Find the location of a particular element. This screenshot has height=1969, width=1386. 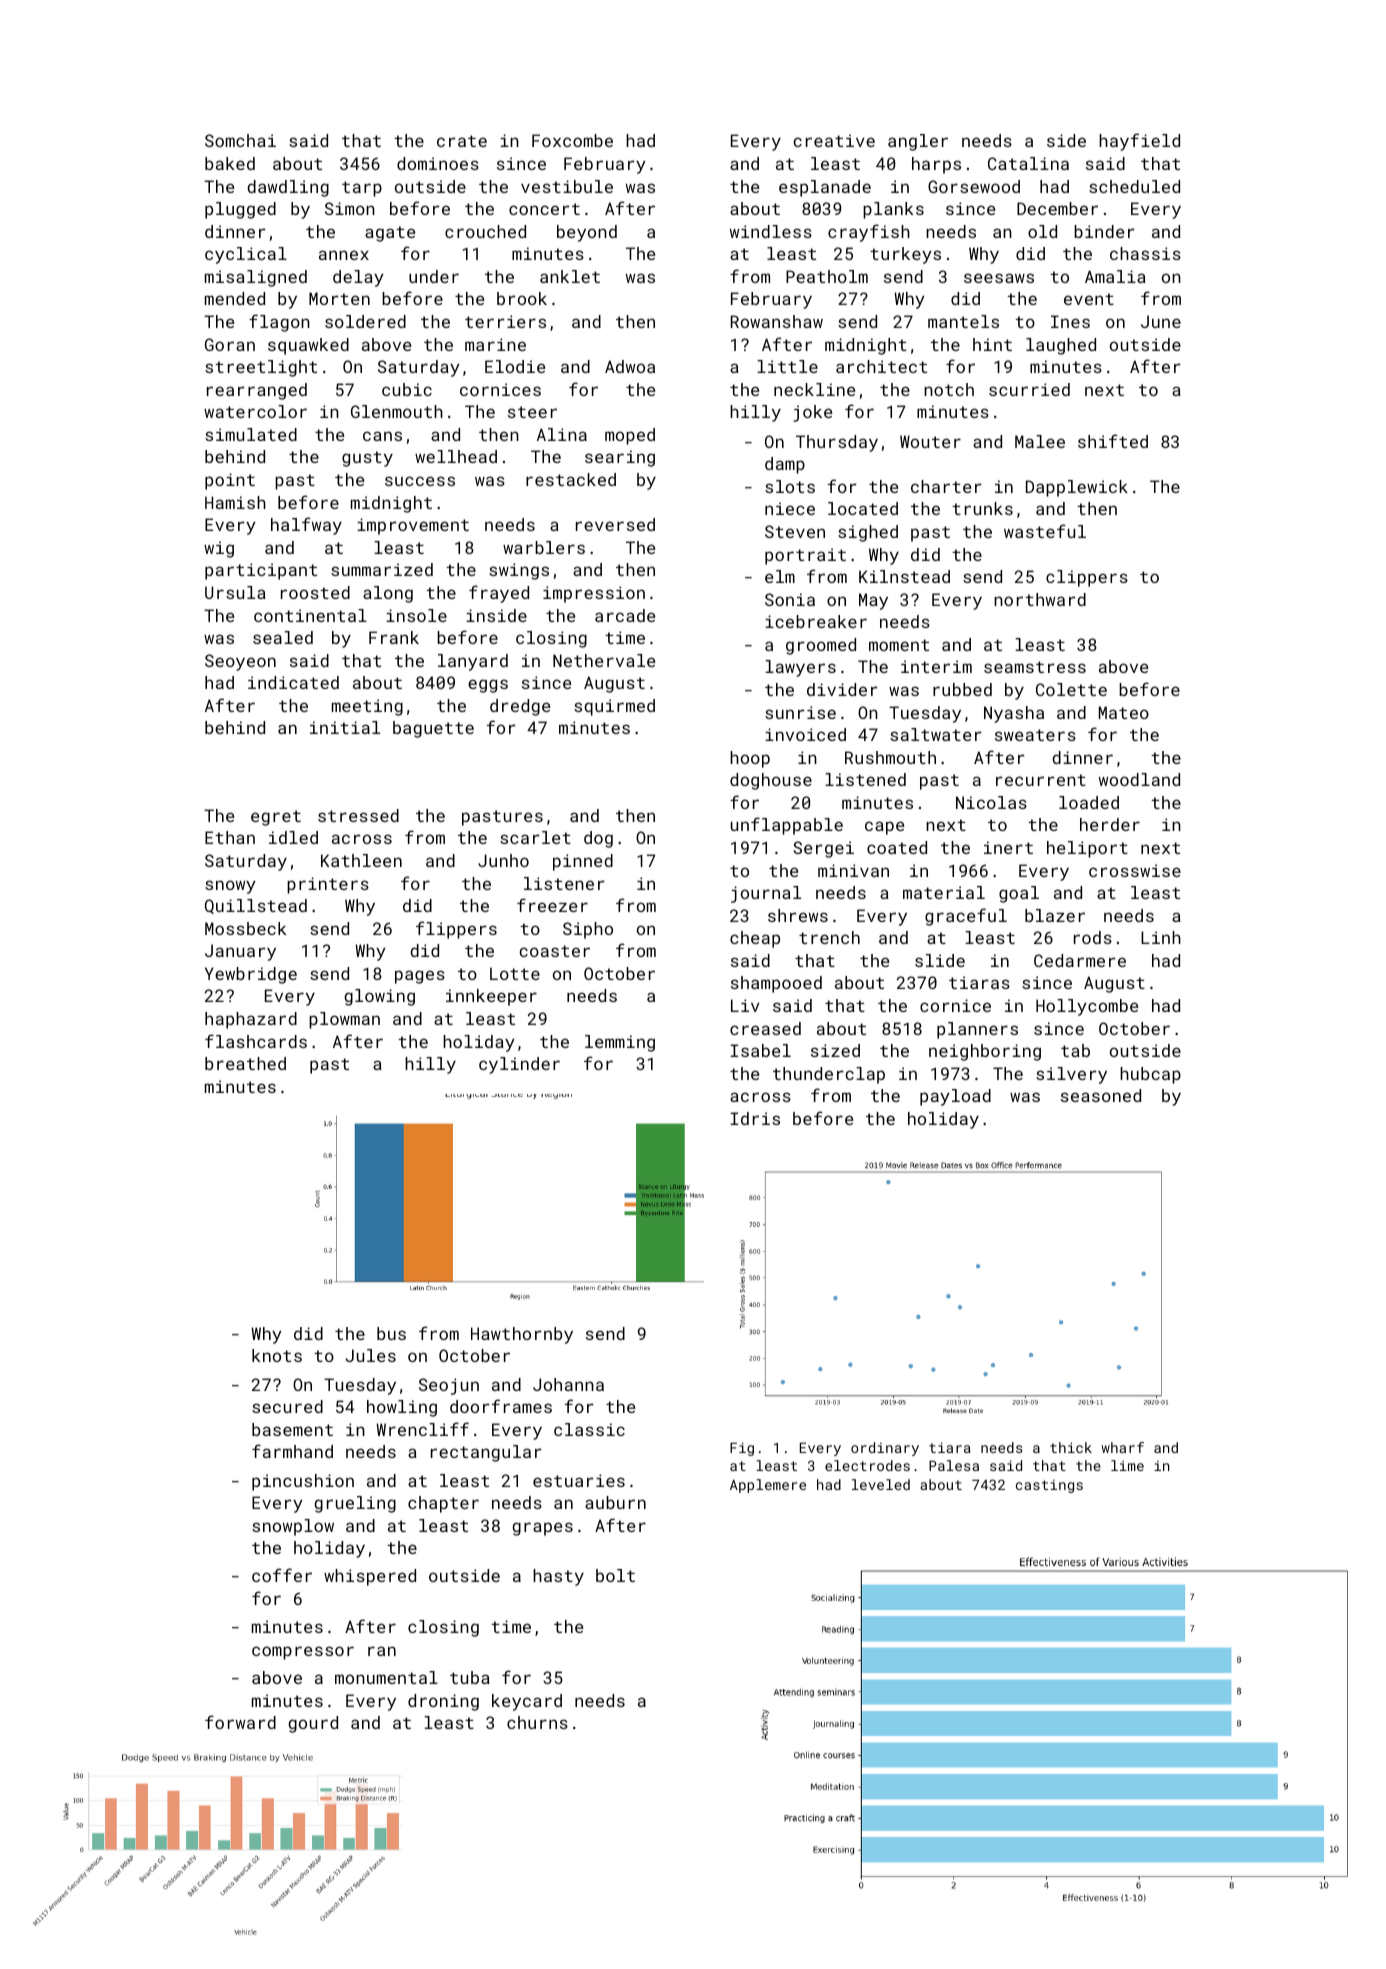

pinned is located at coordinates (583, 862).
